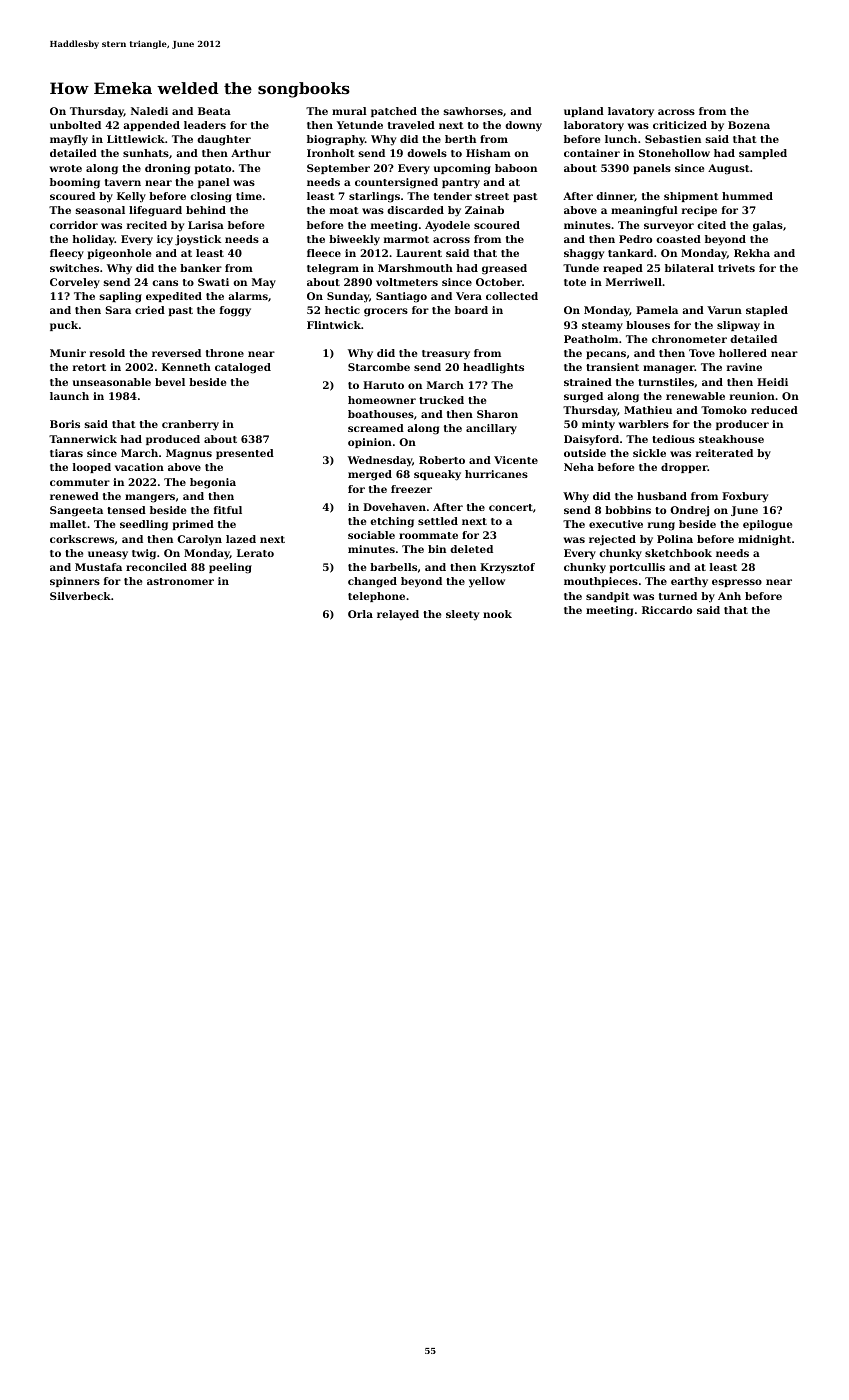 This screenshot has height=1400, width=849. Describe the element at coordinates (615, 197) in the screenshot. I see `dinner` at that location.
